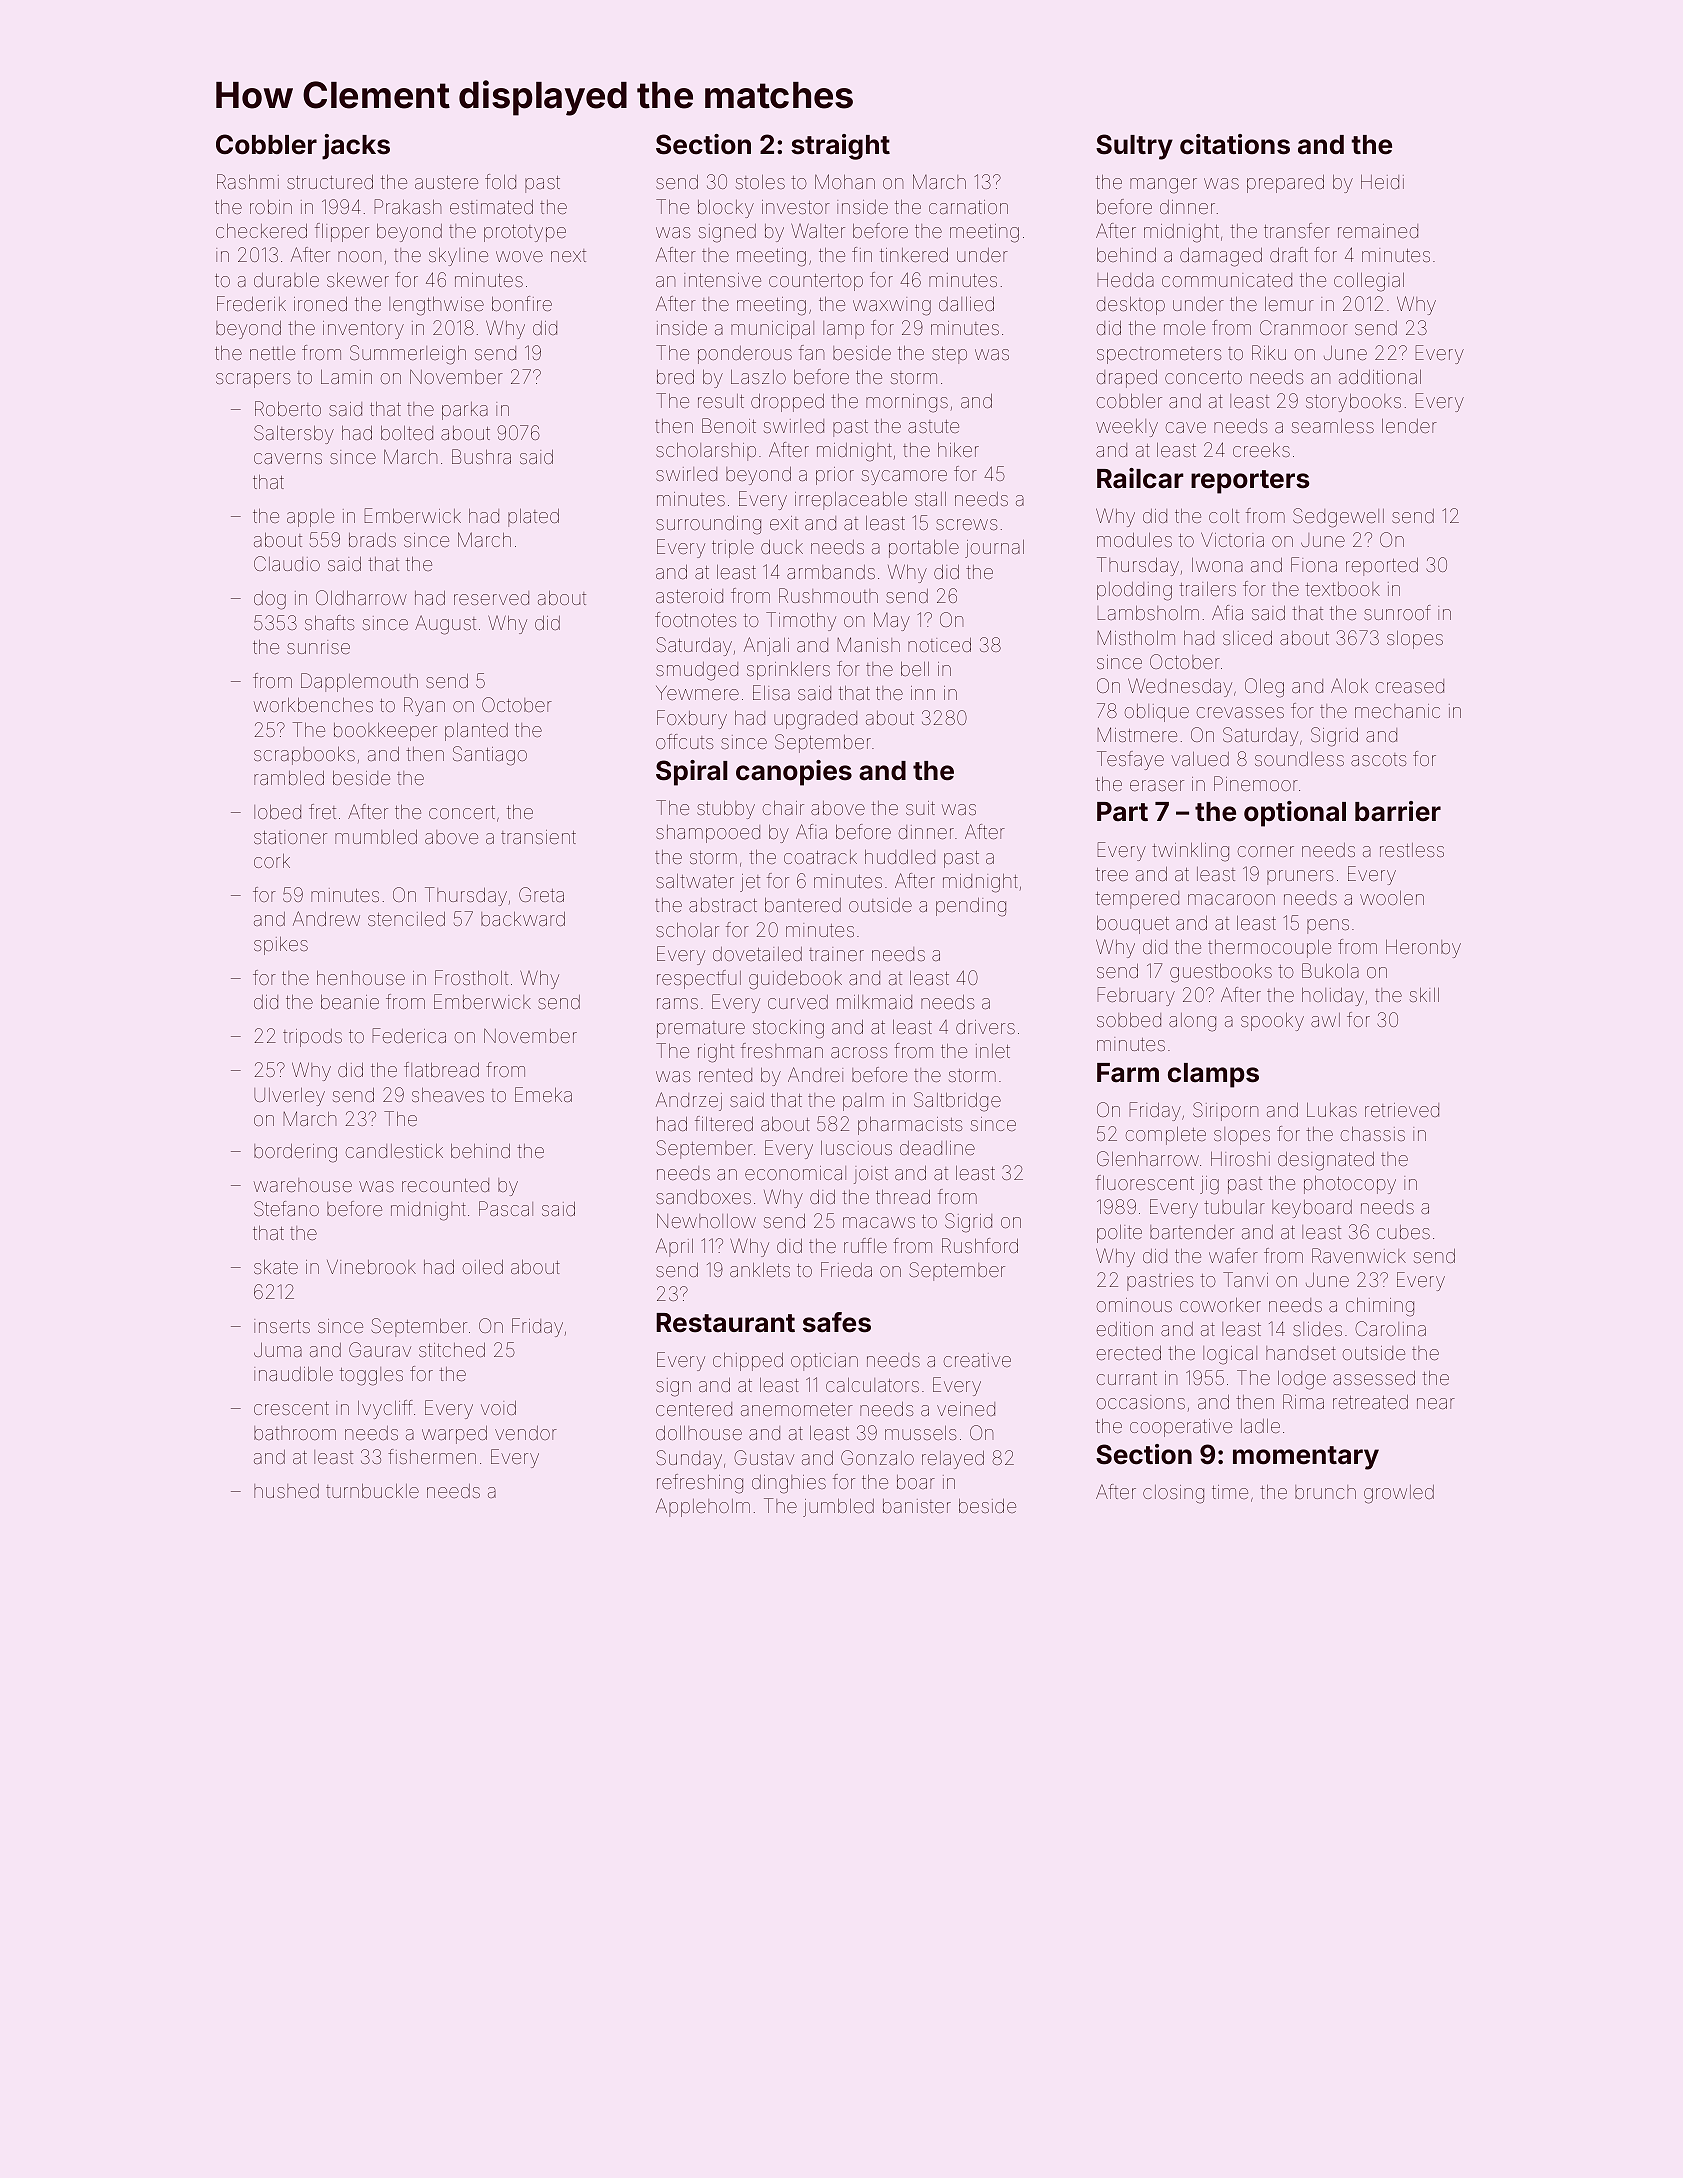 The image size is (1683, 2178). Describe the element at coordinates (789, 1484) in the screenshot. I see `dinghies` at that location.
